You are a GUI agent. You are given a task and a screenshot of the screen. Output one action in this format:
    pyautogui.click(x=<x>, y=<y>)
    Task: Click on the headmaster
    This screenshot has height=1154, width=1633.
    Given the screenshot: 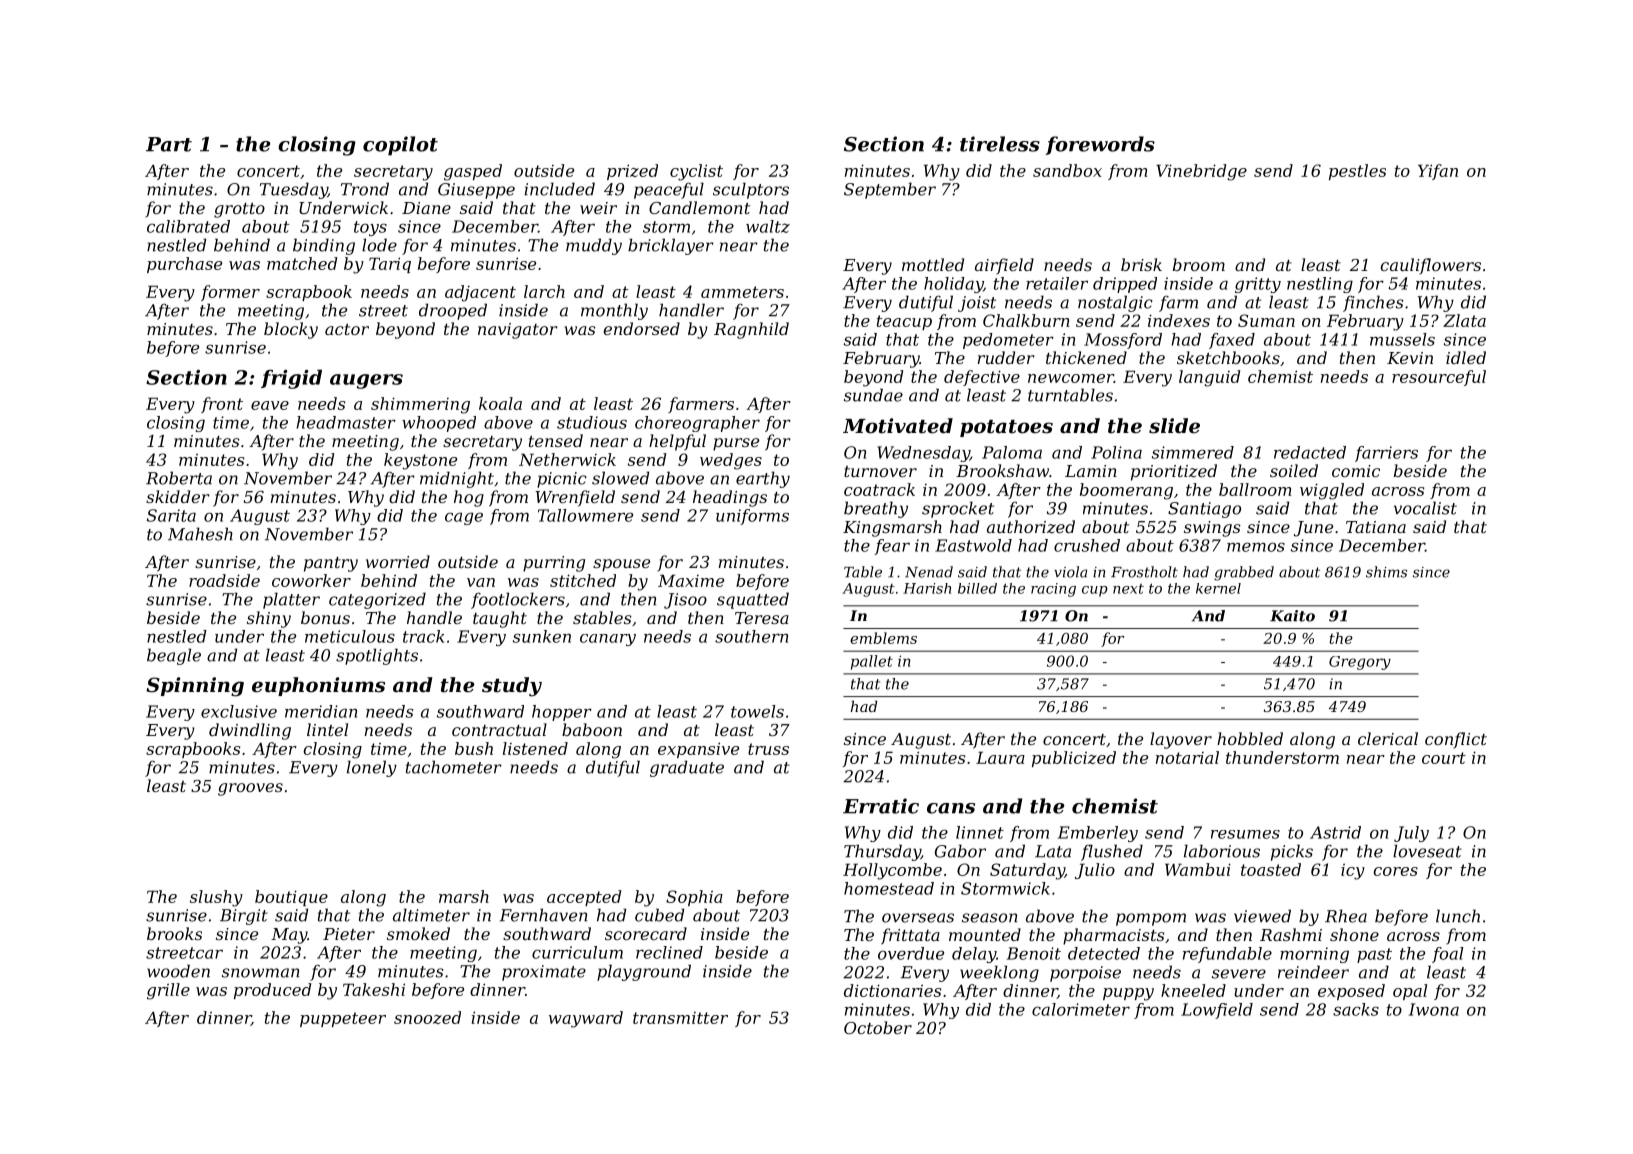 What is the action you would take?
    pyautogui.click(x=346, y=422)
